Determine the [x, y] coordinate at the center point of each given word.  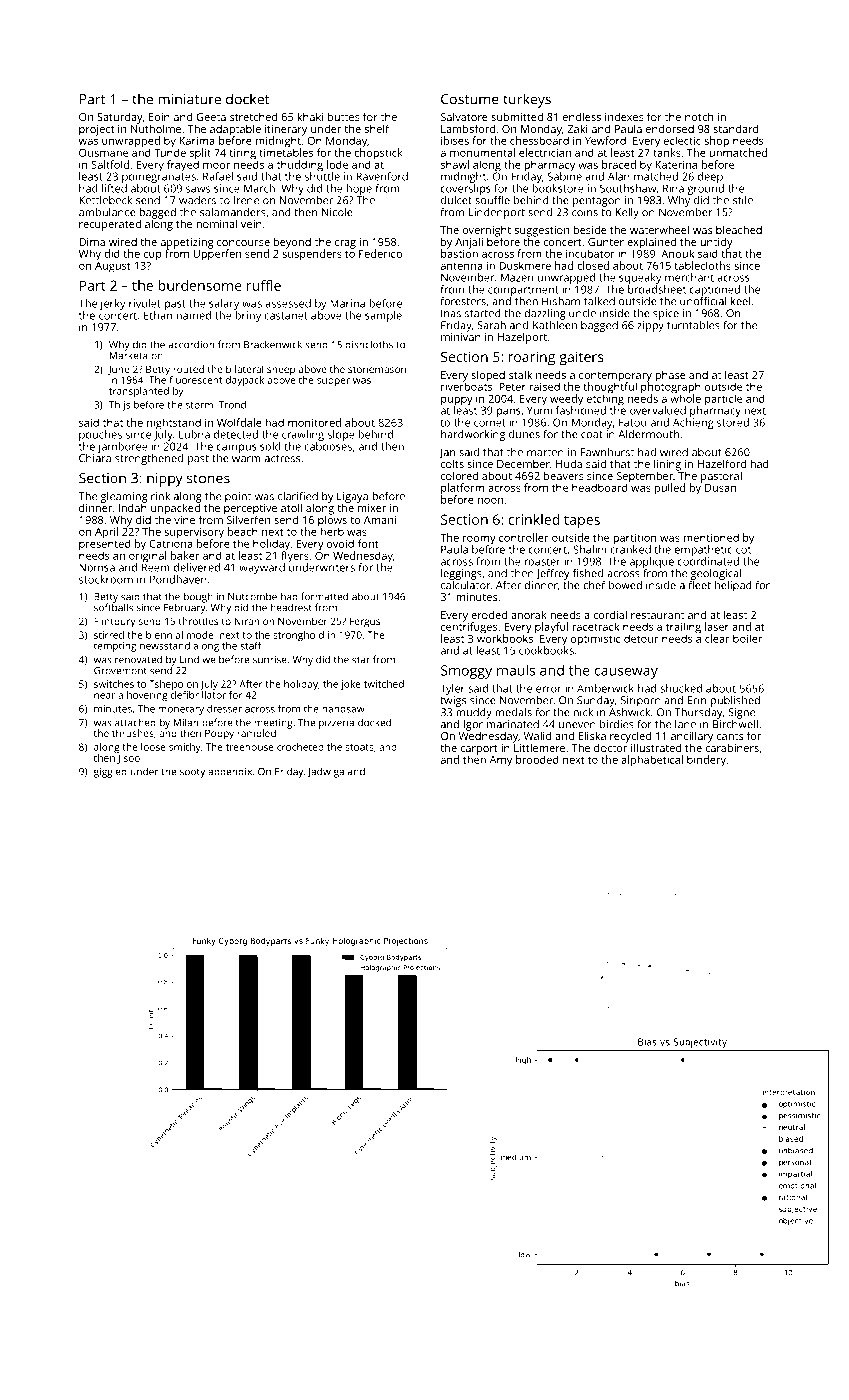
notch [699, 116]
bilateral [244, 369]
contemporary [615, 377]
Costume [470, 99]
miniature [189, 99]
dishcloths [369, 344]
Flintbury [115, 622]
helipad [733, 586]
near [104, 696]
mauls [516, 670]
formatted [324, 596]
